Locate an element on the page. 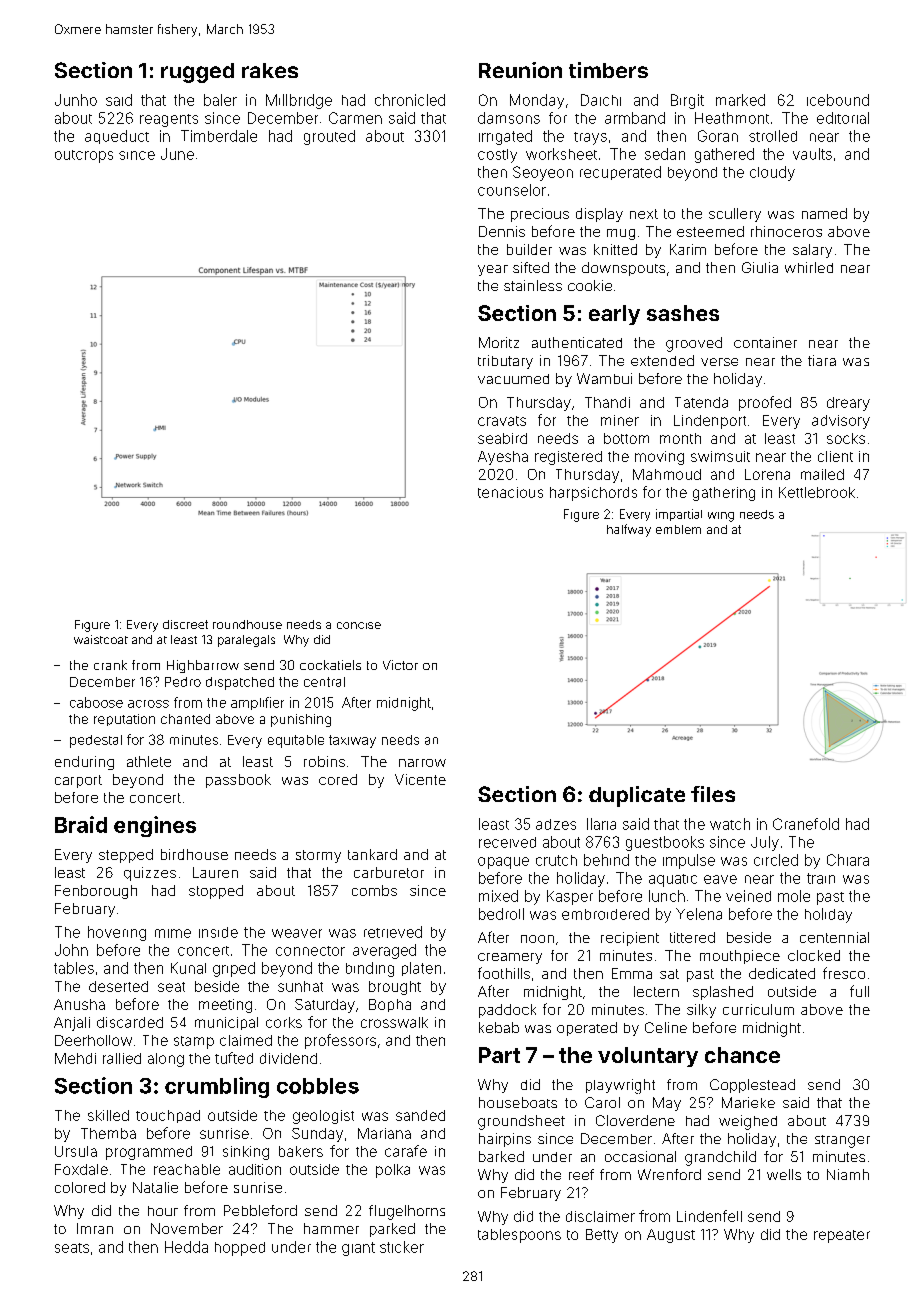 The image size is (924, 1308). Hedda is located at coordinates (186, 1247).
